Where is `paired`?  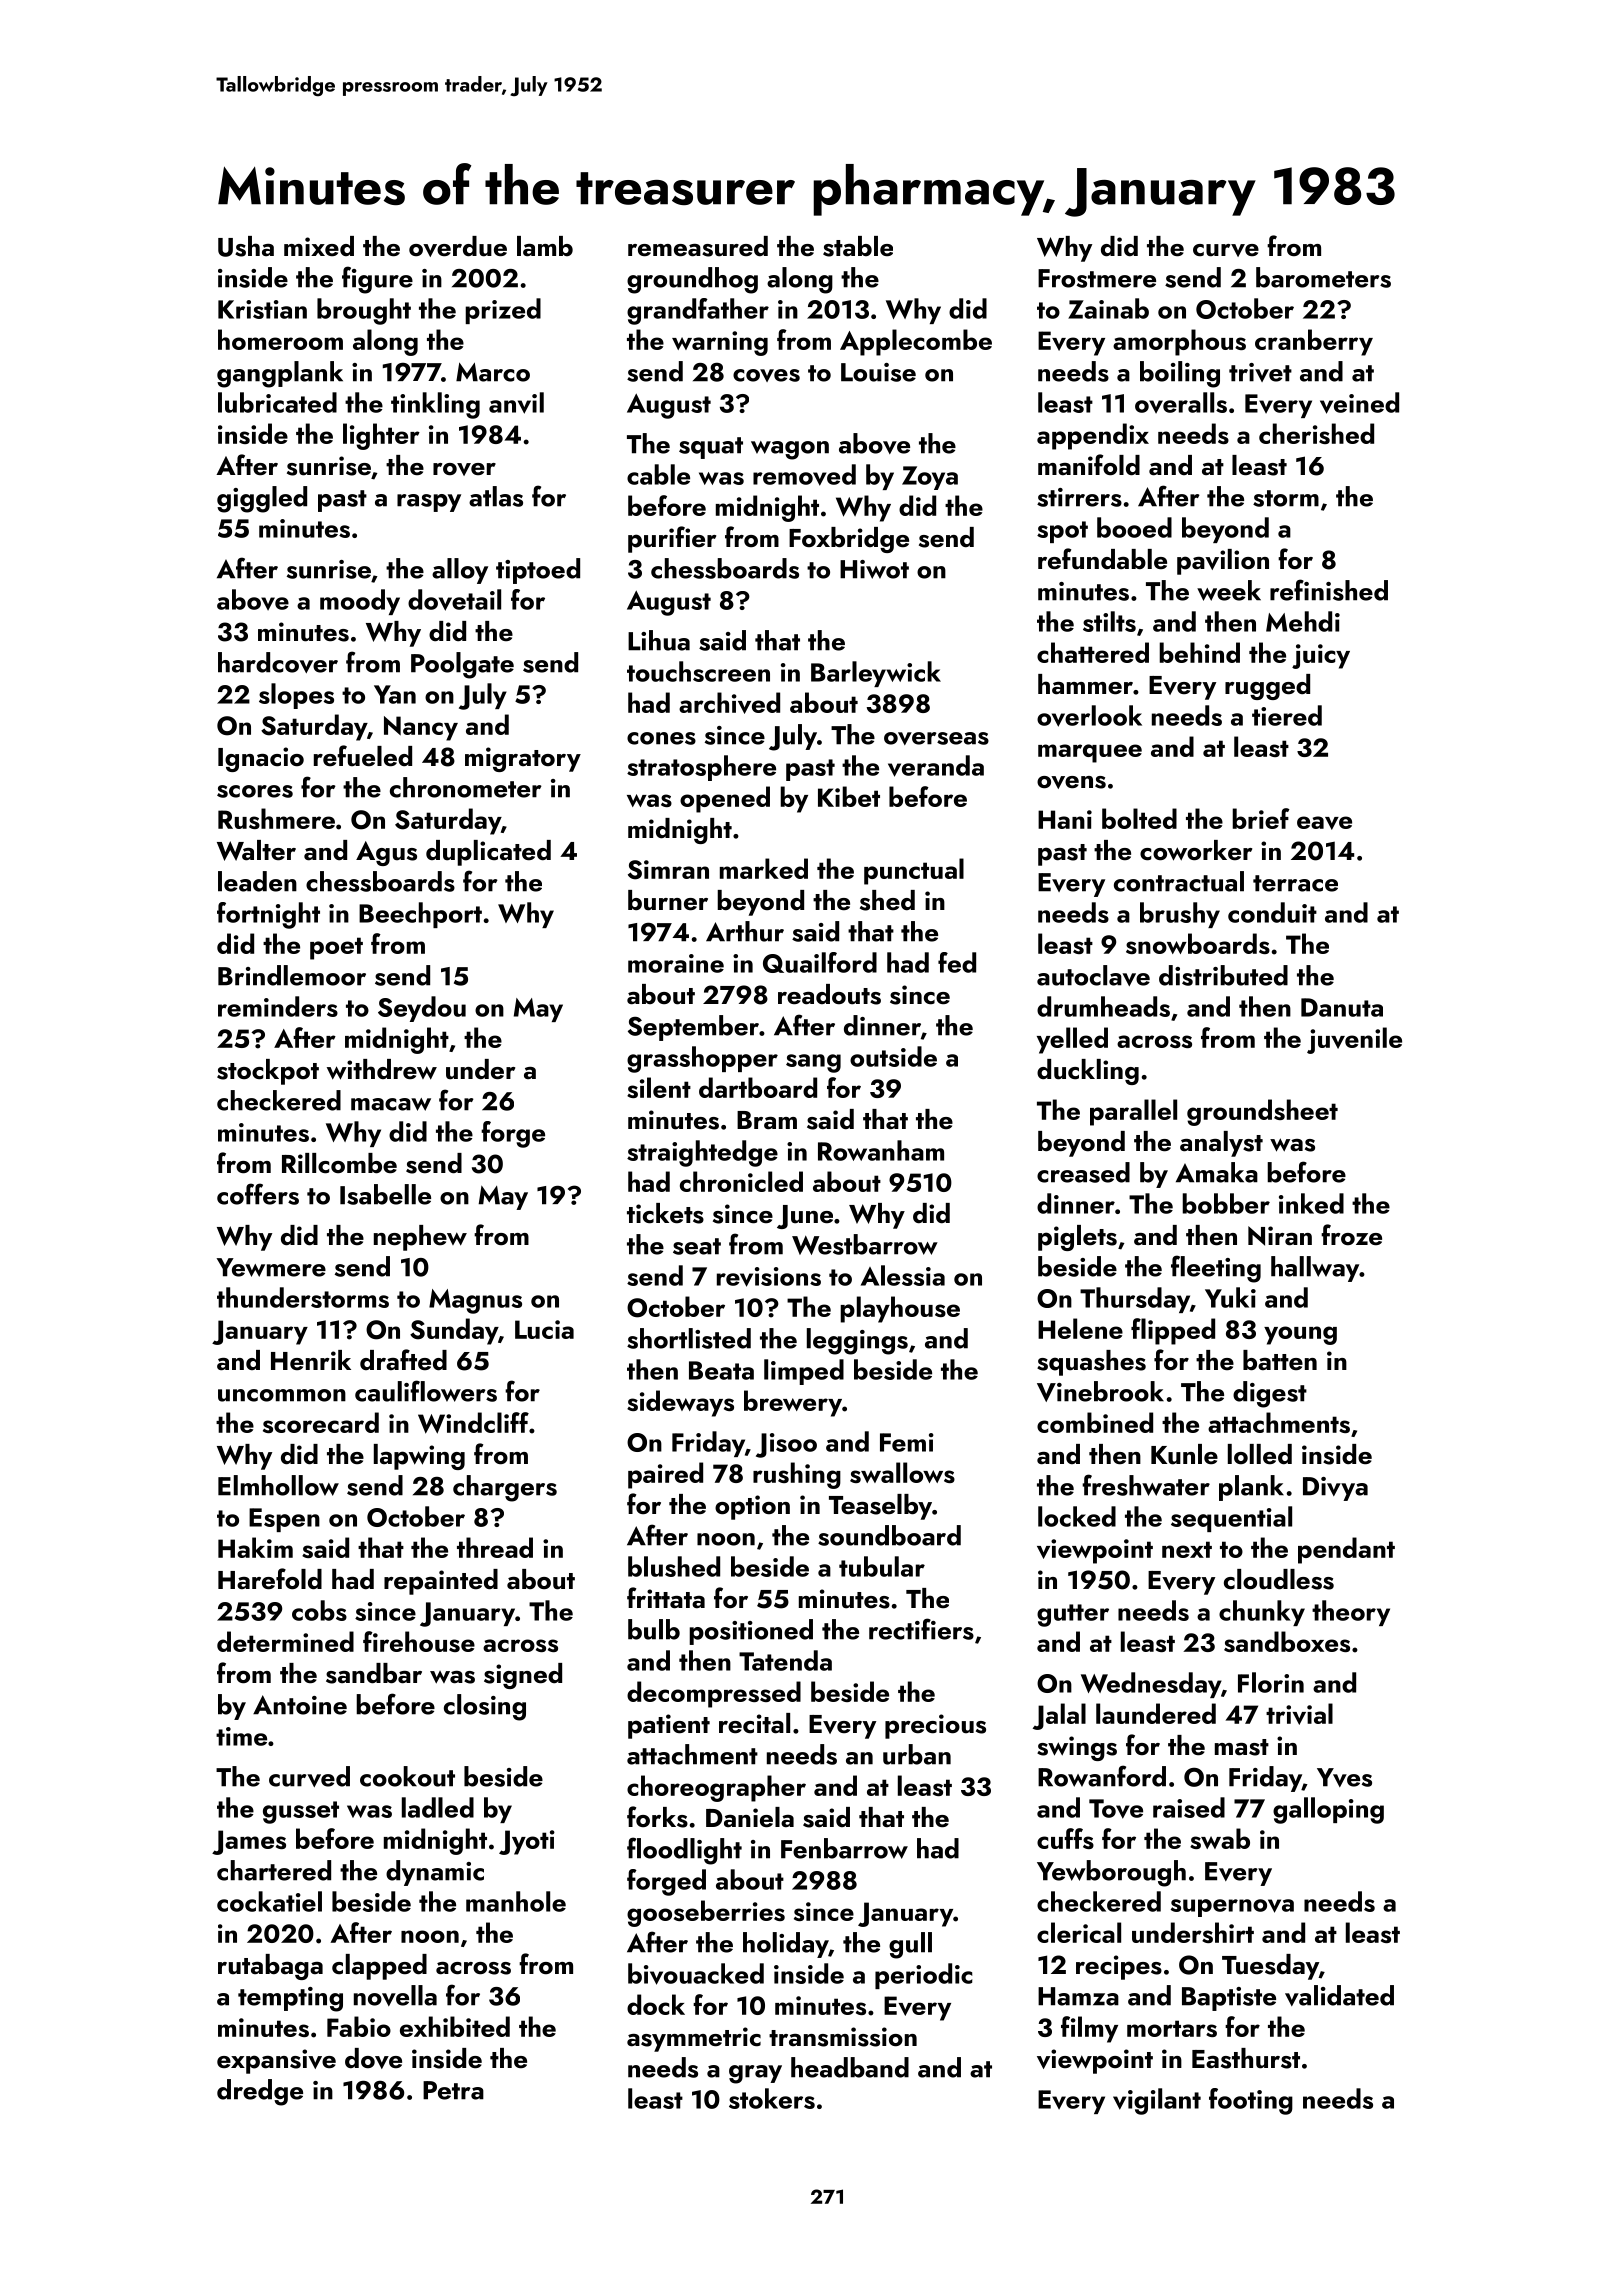 paired is located at coordinates (665, 1475).
